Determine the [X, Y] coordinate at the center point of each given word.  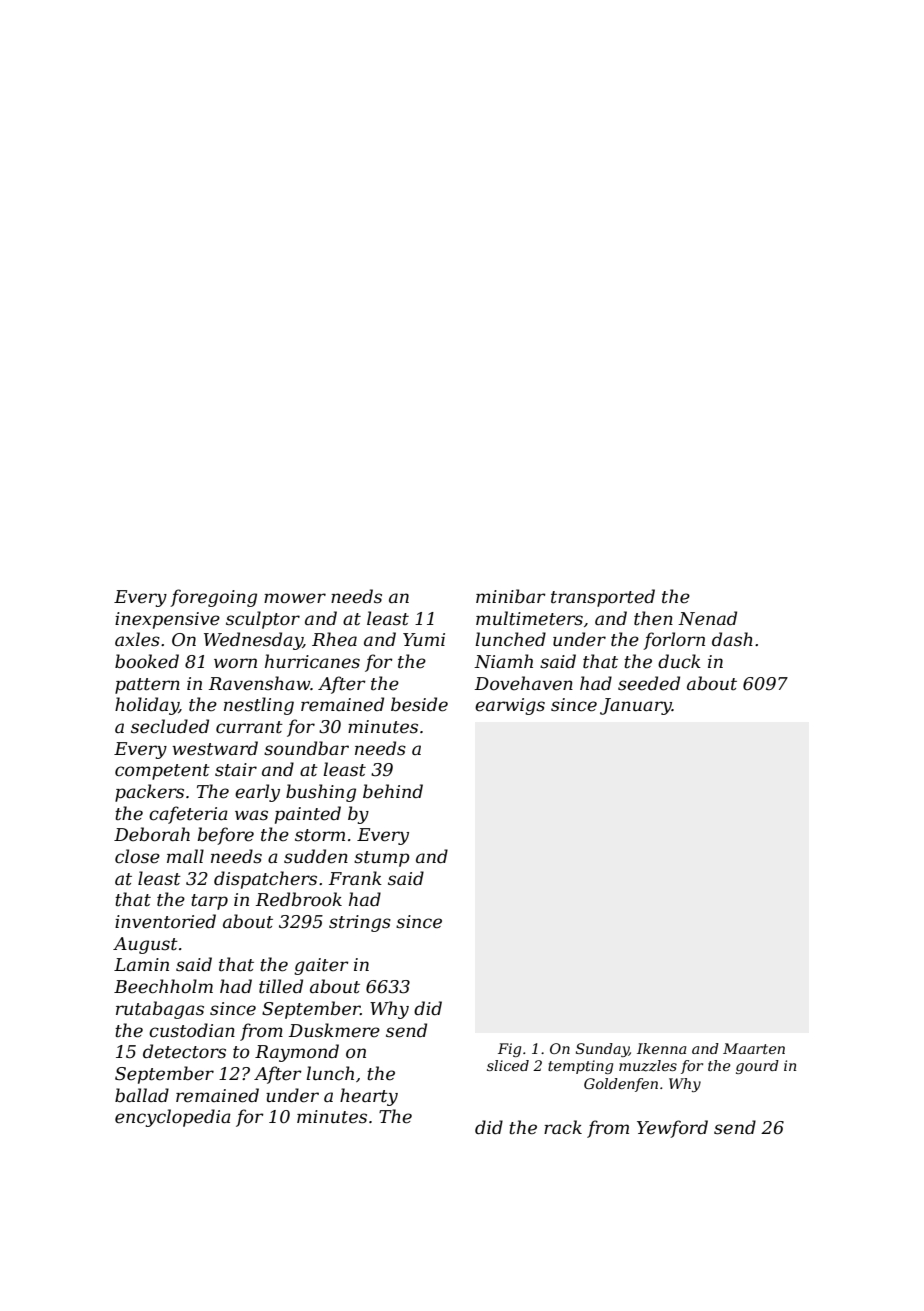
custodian [192, 1030]
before [225, 836]
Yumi [424, 639]
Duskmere [334, 1030]
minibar [511, 596]
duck [679, 661]
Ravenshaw [259, 683]
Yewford [672, 1129]
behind [393, 791]
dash [732, 639]
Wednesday [253, 641]
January [636, 706]
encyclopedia [173, 1118]
